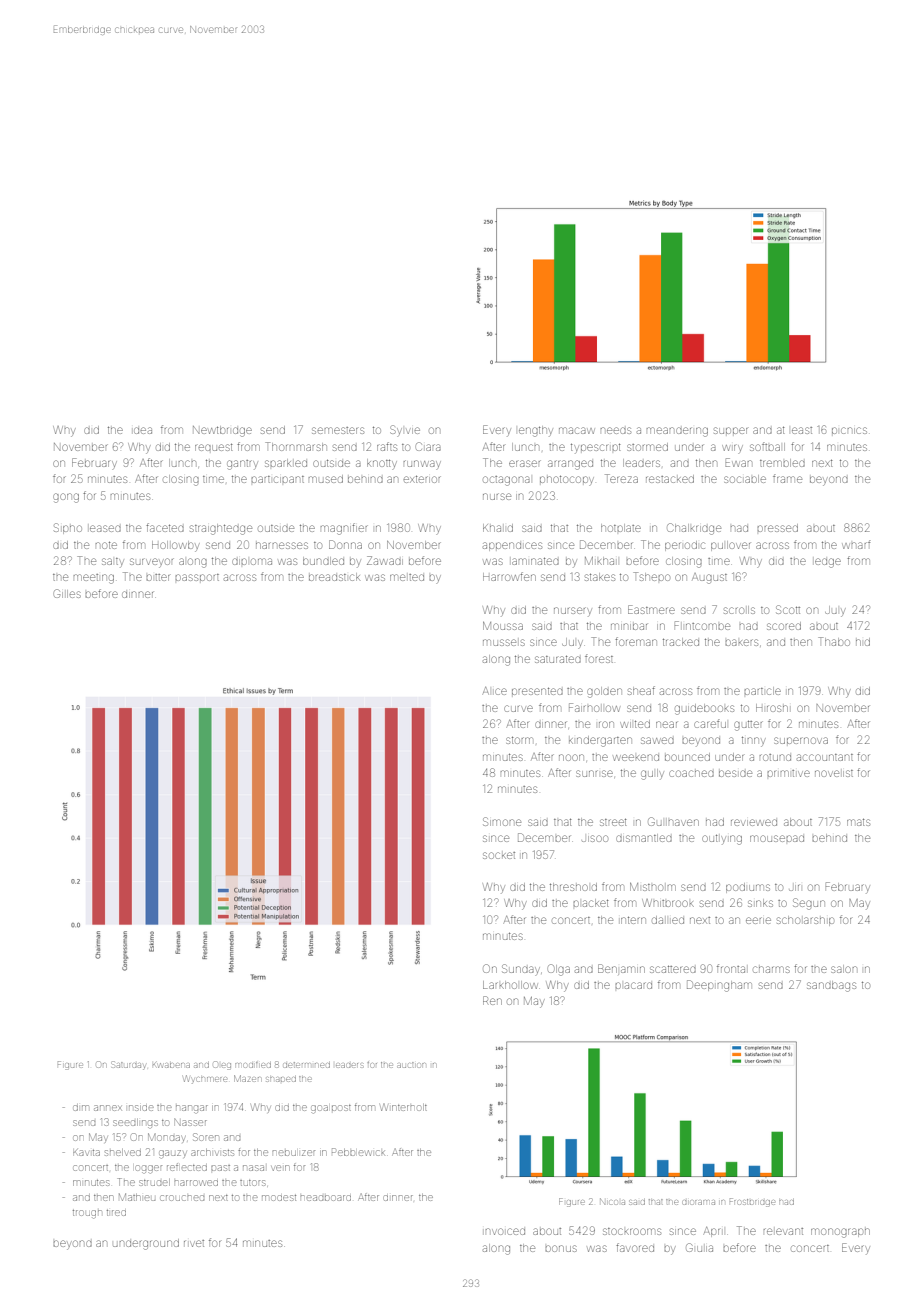 This page has width=924, height=1308. What do you see at coordinates (338, 430) in the page?
I see `semesters` at bounding box center [338, 430].
